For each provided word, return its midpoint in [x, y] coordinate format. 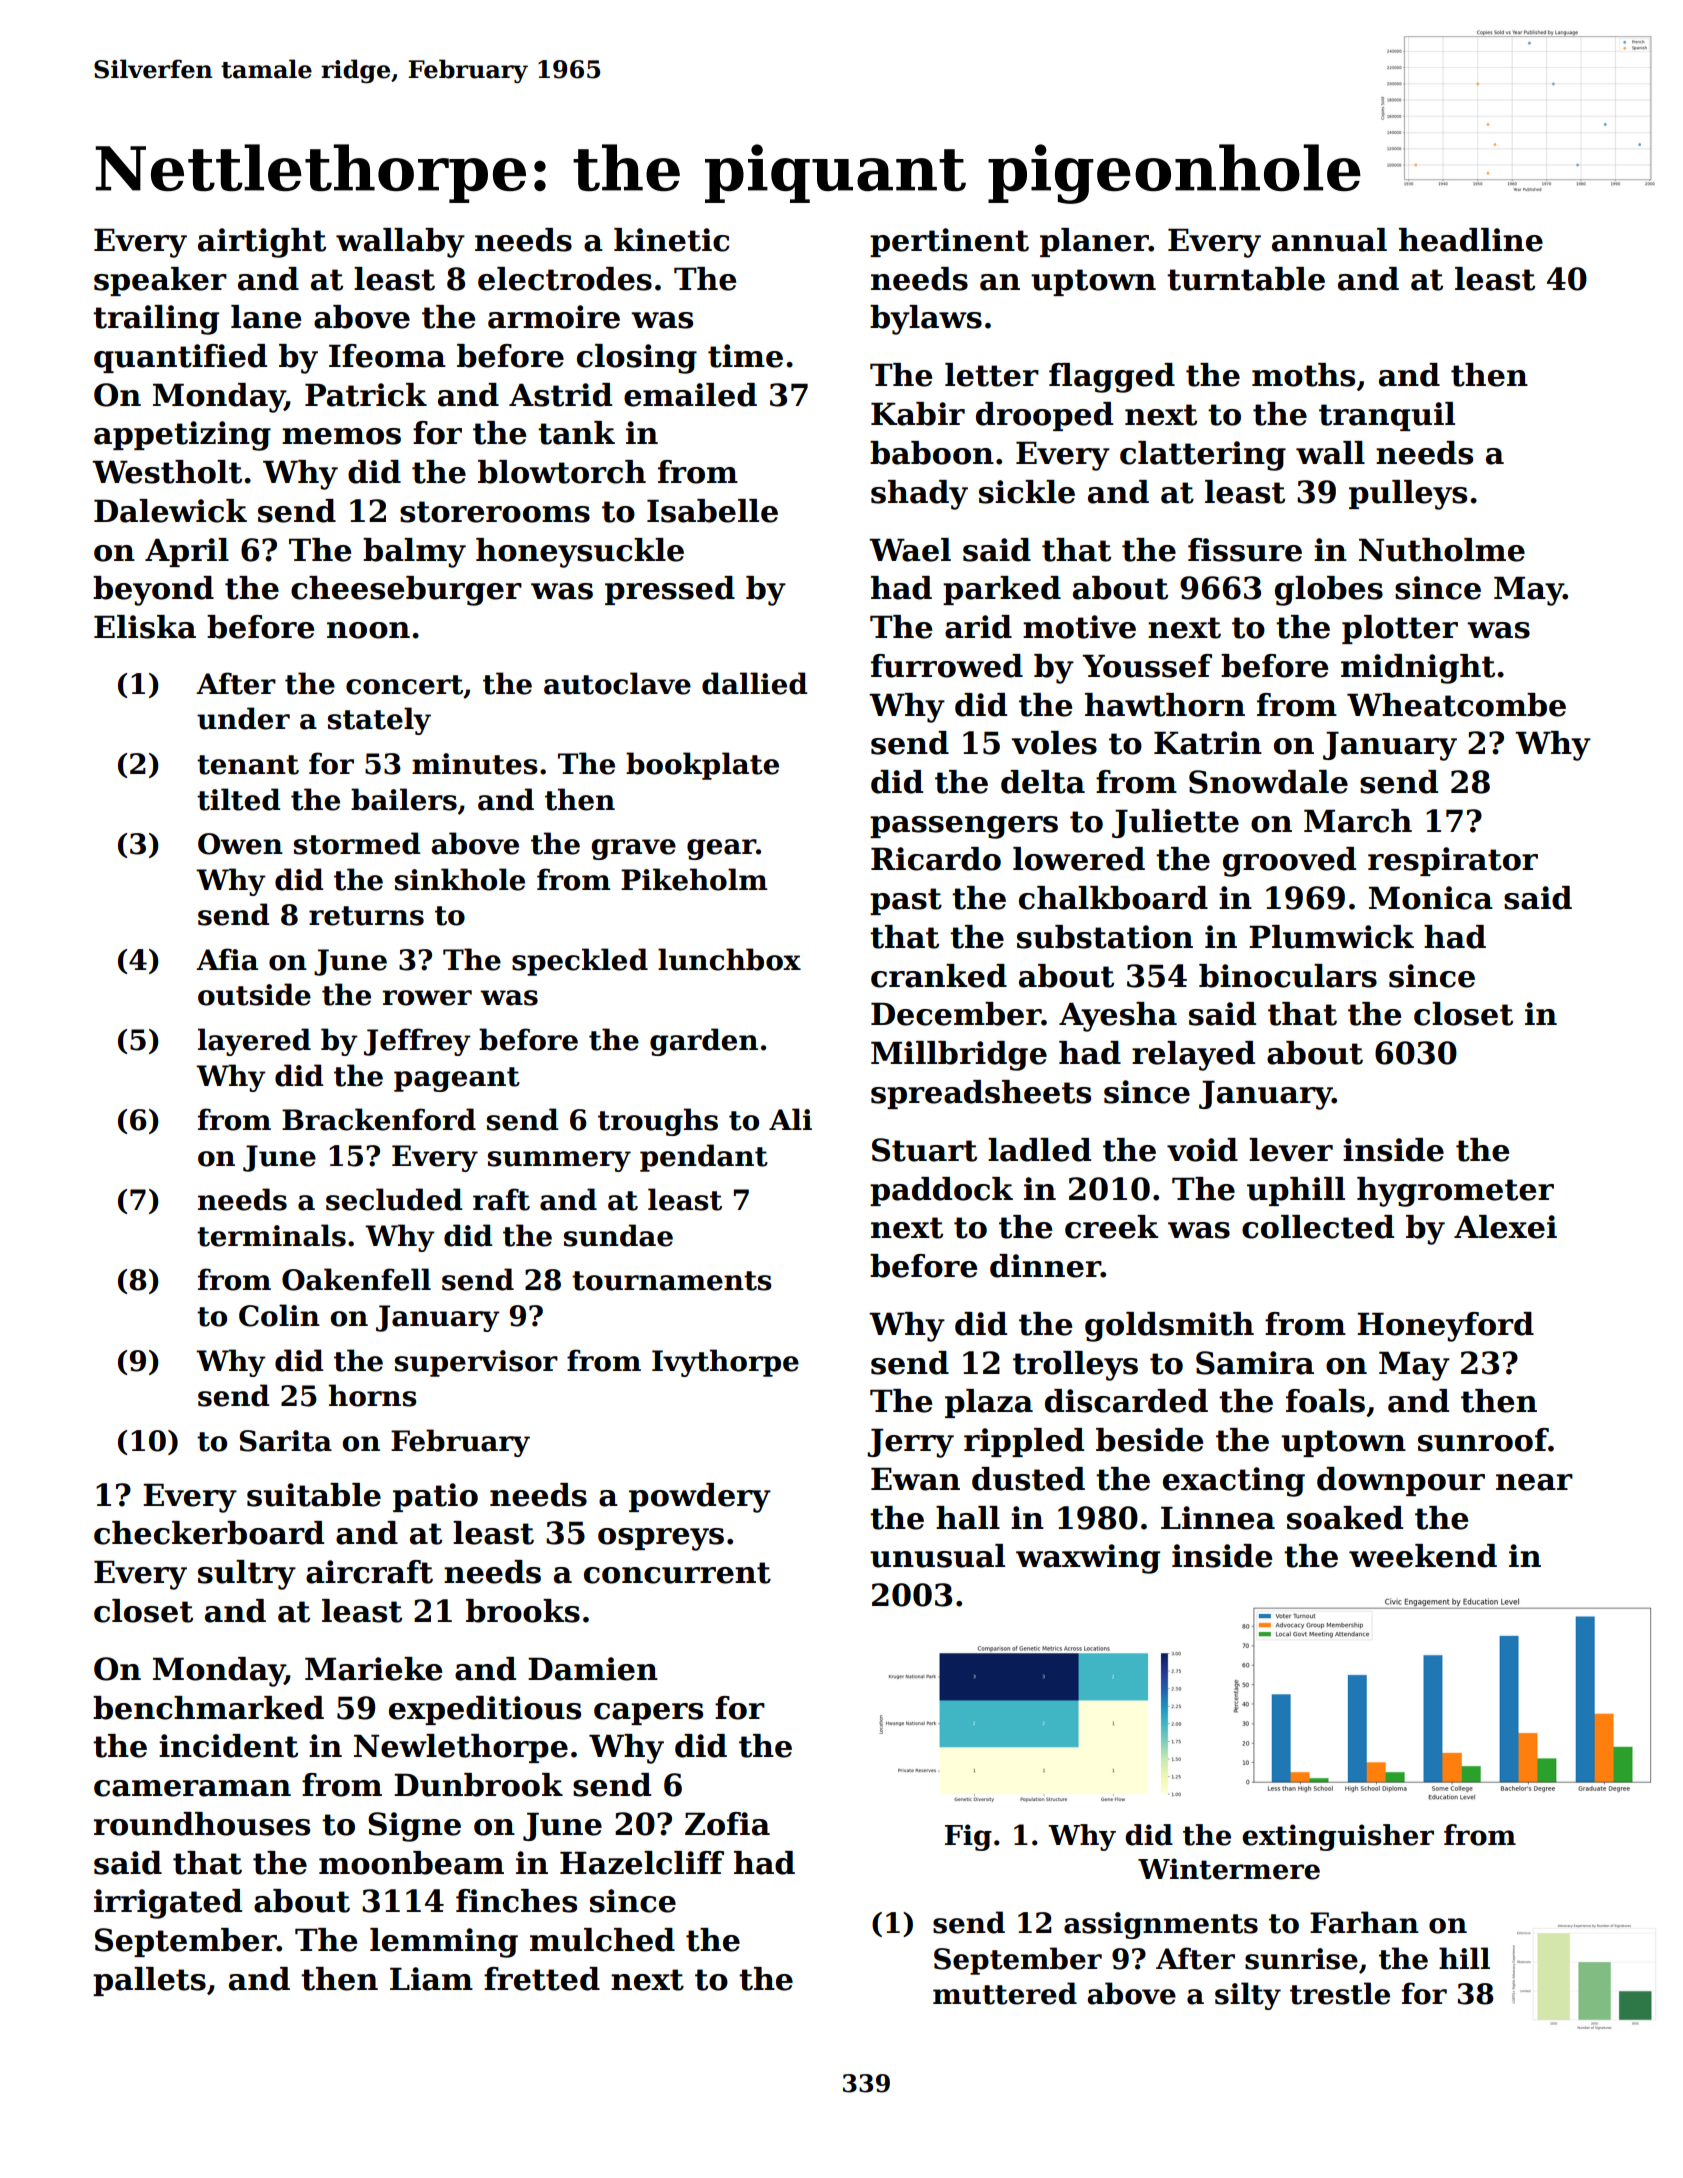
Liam [431, 1979]
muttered [1005, 1993]
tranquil [1387, 416]
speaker [160, 281]
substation [1105, 937]
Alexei [1505, 1227]
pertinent [949, 242]
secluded [394, 1199]
